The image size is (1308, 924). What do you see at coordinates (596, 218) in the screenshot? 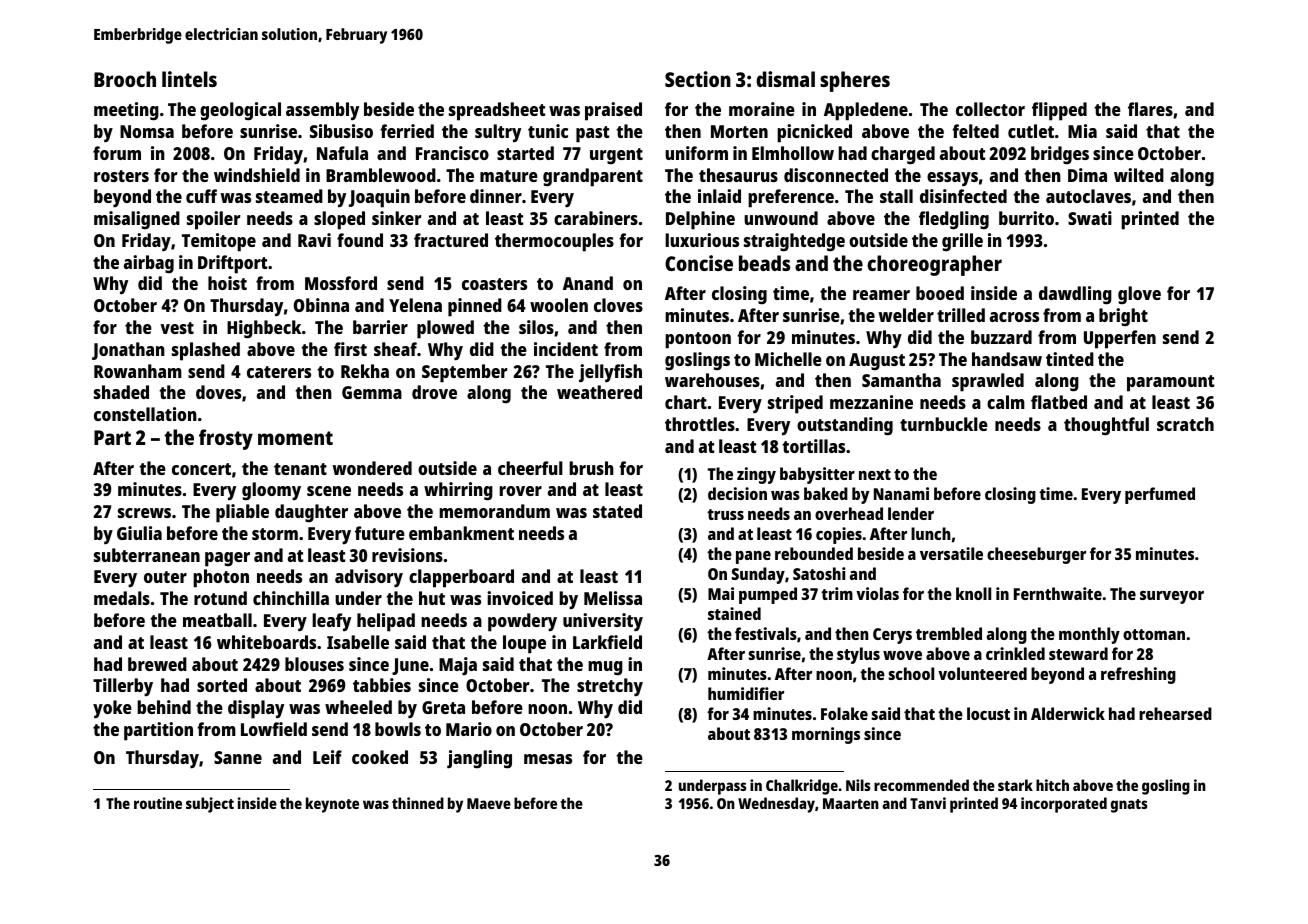
I see `carabiners` at bounding box center [596, 218].
